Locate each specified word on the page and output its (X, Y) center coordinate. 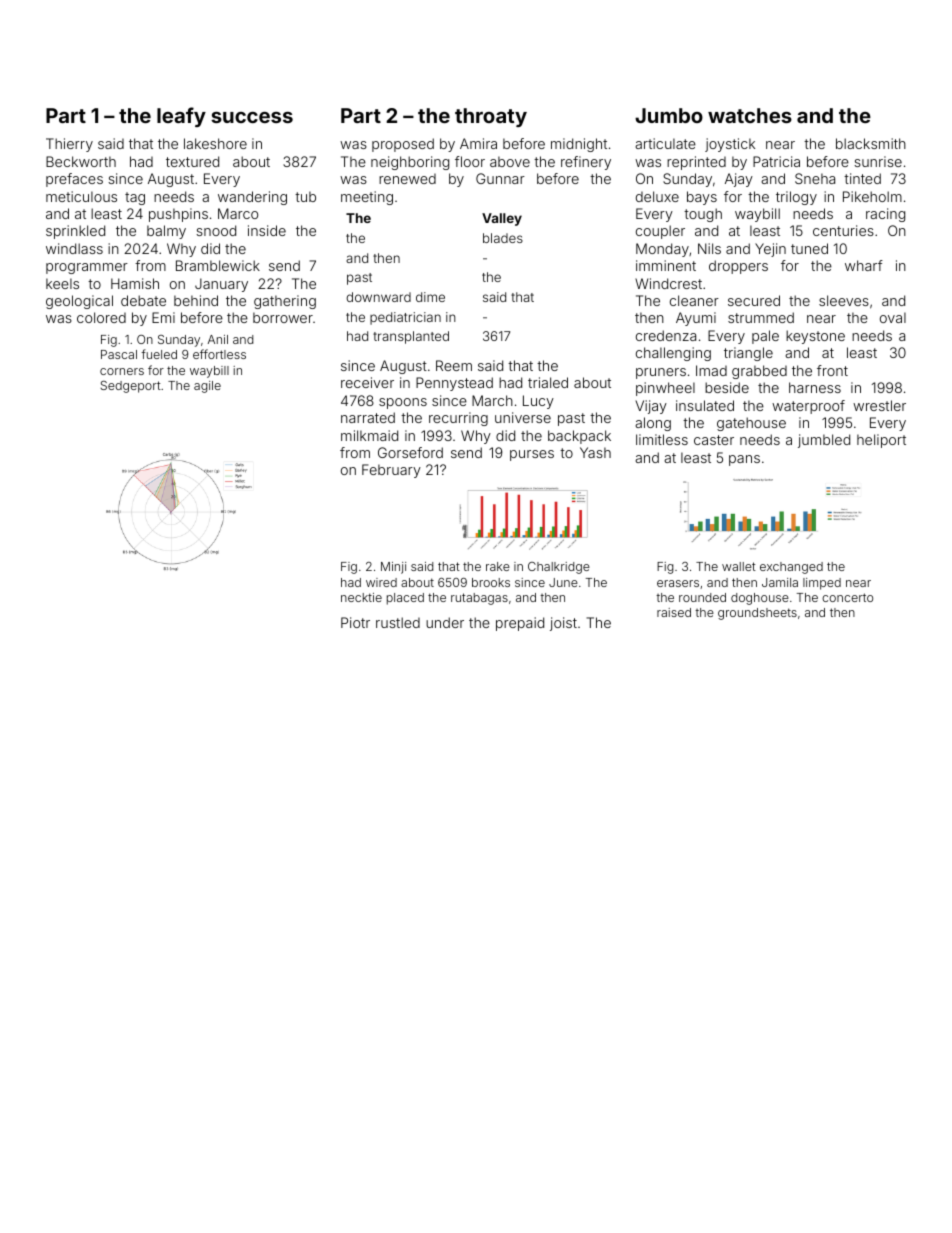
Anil (218, 339)
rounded (702, 597)
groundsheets (757, 614)
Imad (711, 370)
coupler (660, 232)
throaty (491, 117)
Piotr (355, 622)
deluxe (657, 196)
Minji (393, 568)
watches (750, 115)
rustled (398, 622)
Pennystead (454, 384)
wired (381, 582)
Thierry (69, 145)
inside (267, 230)
